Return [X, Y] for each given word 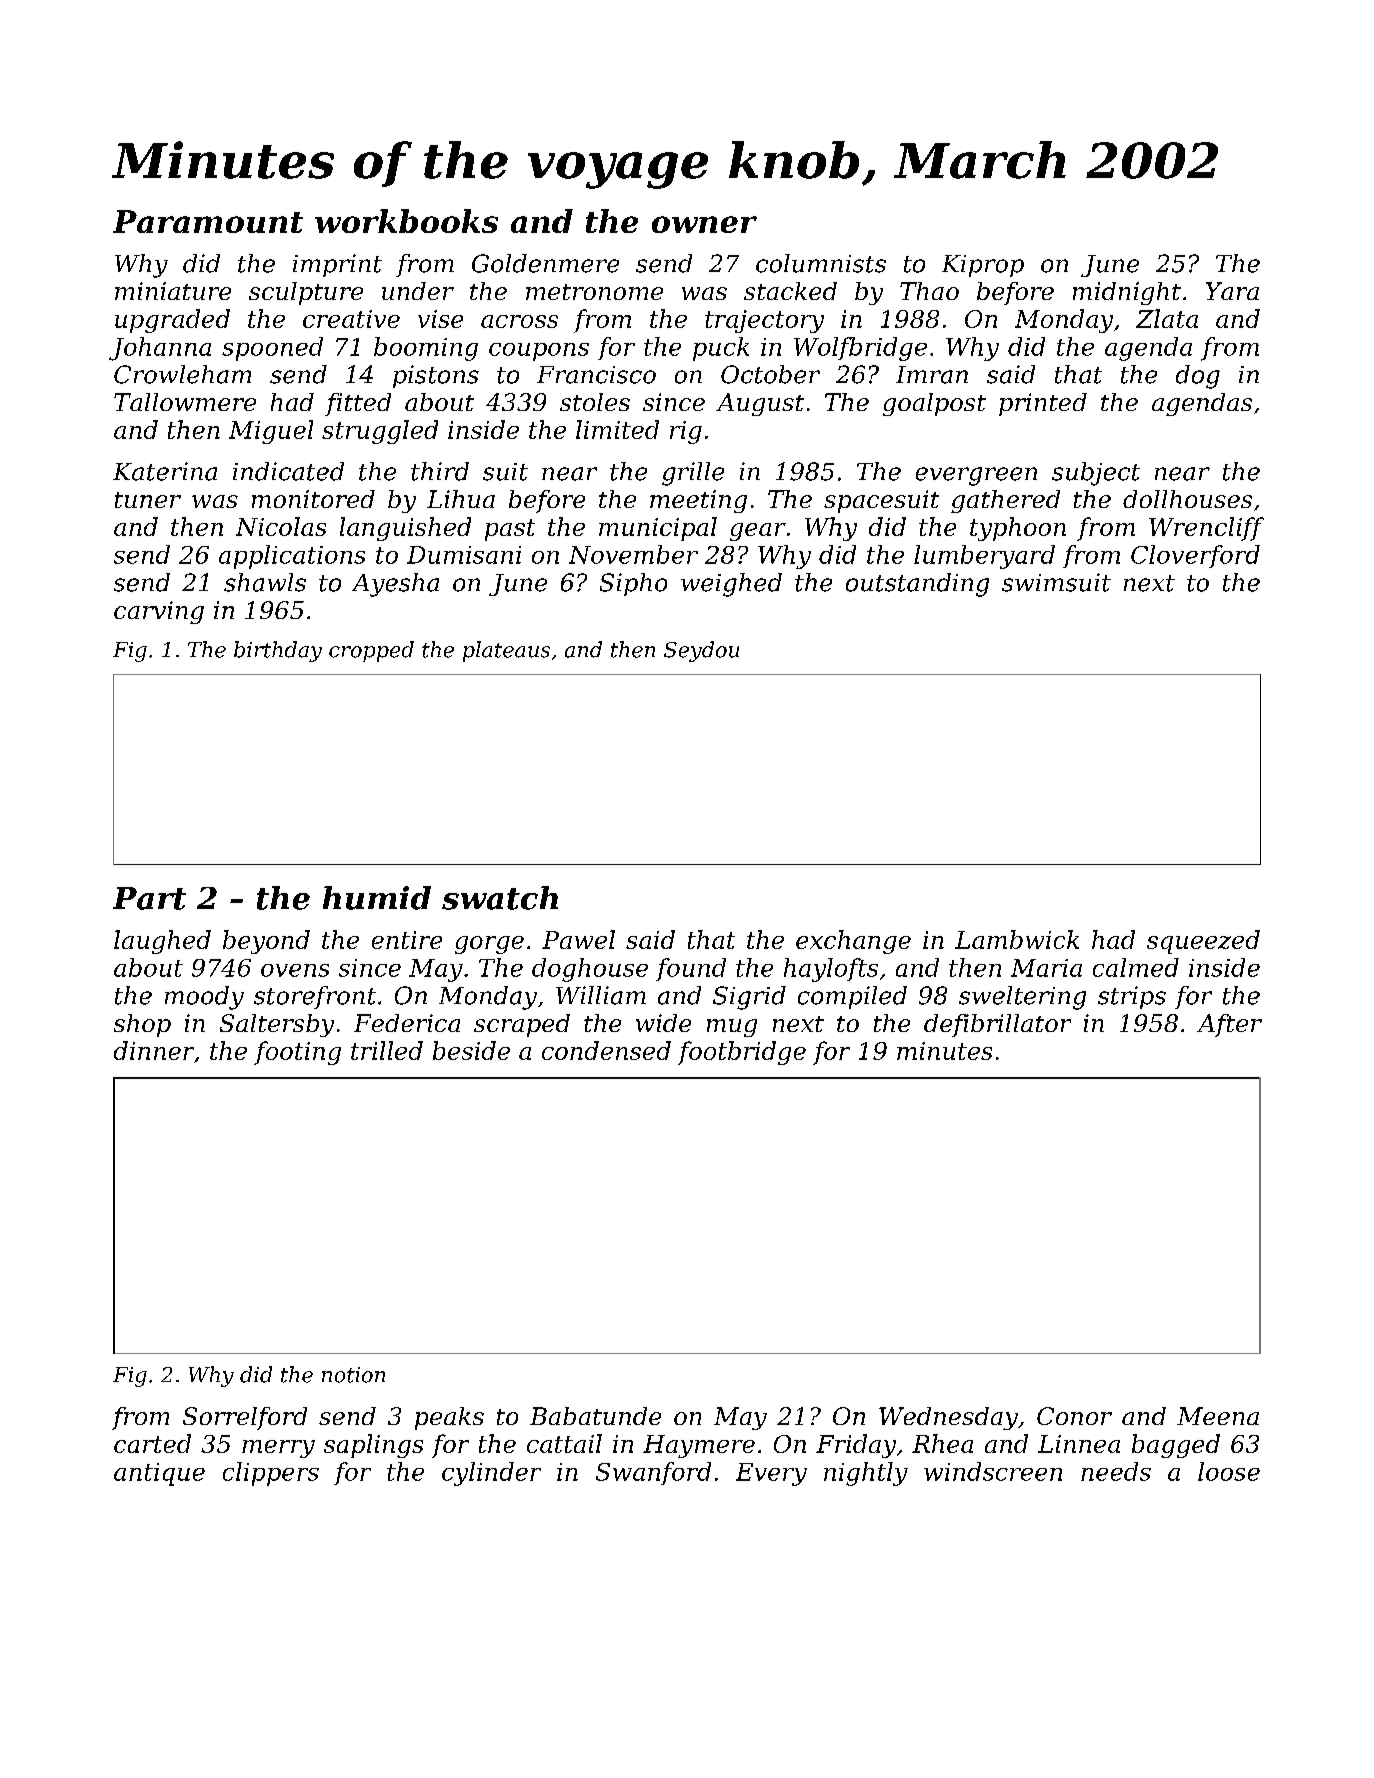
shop [142, 1025]
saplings [373, 1446]
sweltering [1022, 998]
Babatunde [595, 1416]
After [1229, 1025]
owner [704, 224]
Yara [1232, 291]
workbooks [406, 221]
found [691, 969]
